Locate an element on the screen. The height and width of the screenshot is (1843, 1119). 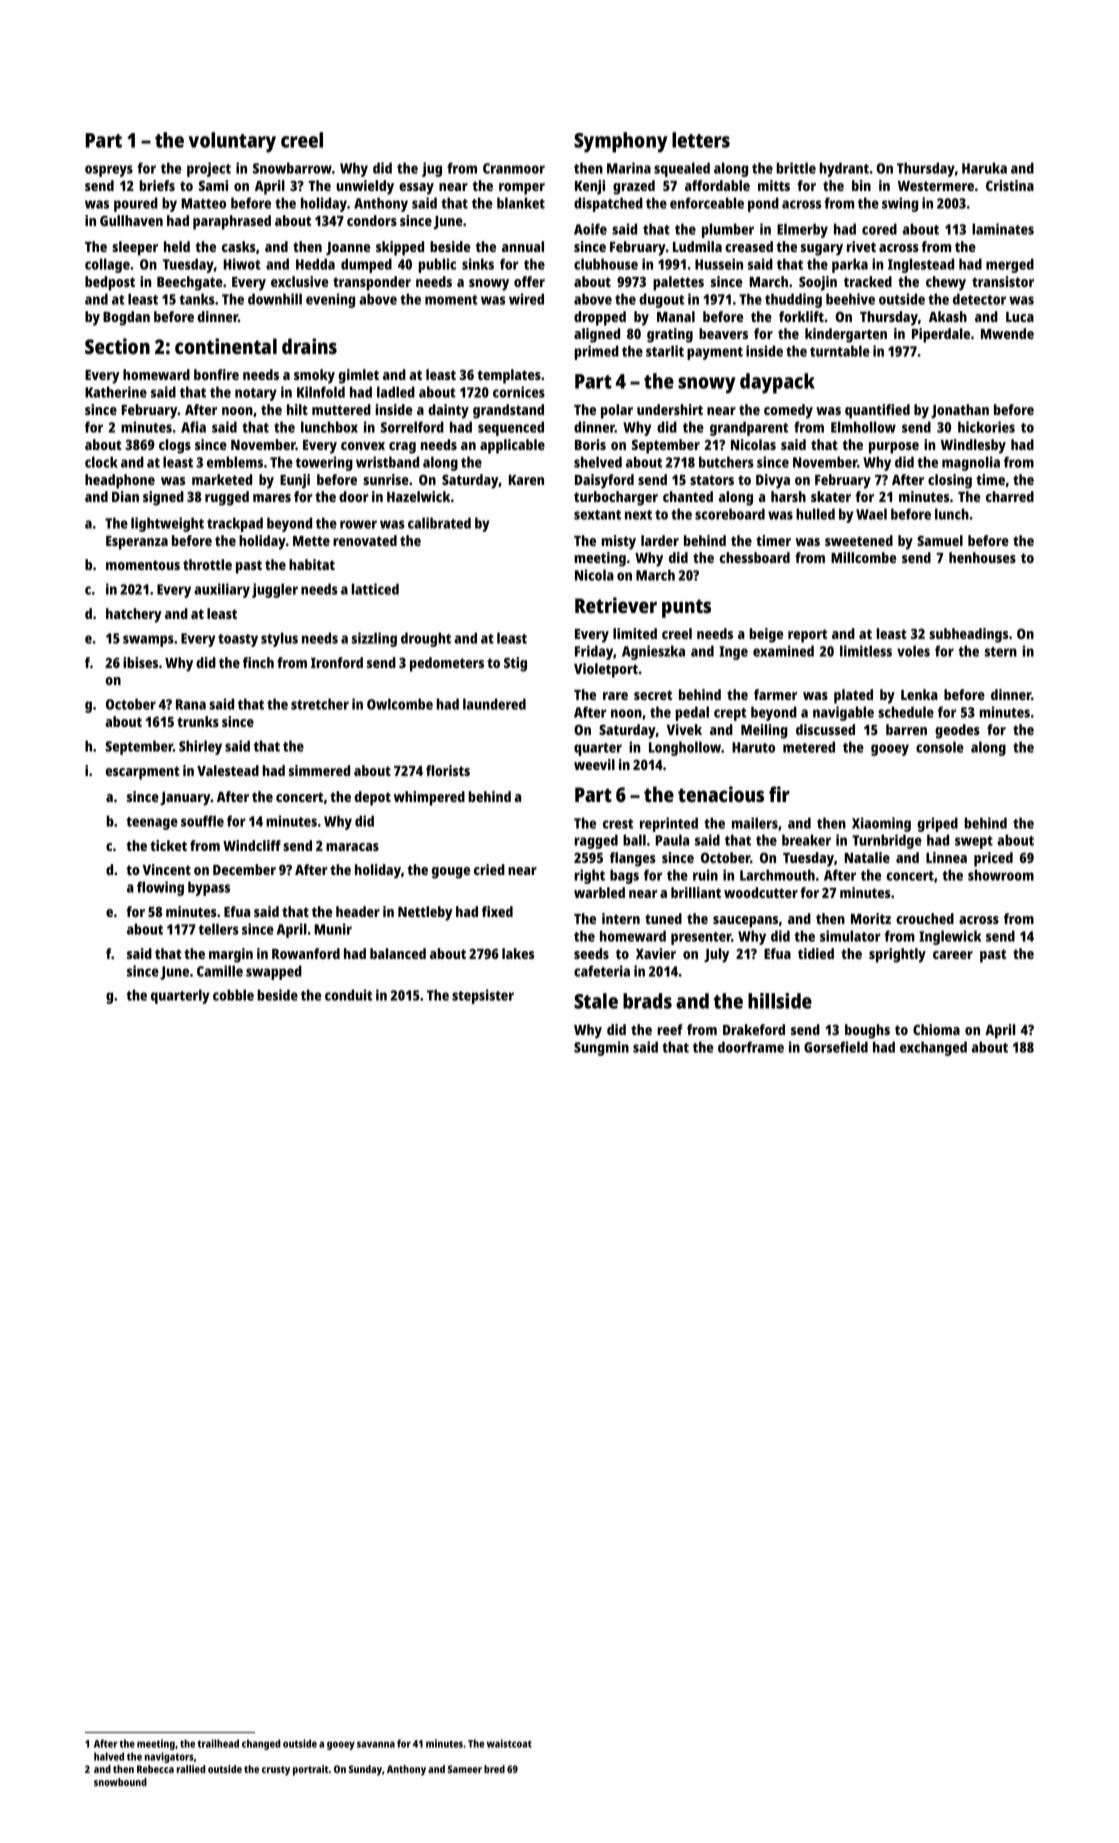
waistcoat is located at coordinates (509, 1743).
